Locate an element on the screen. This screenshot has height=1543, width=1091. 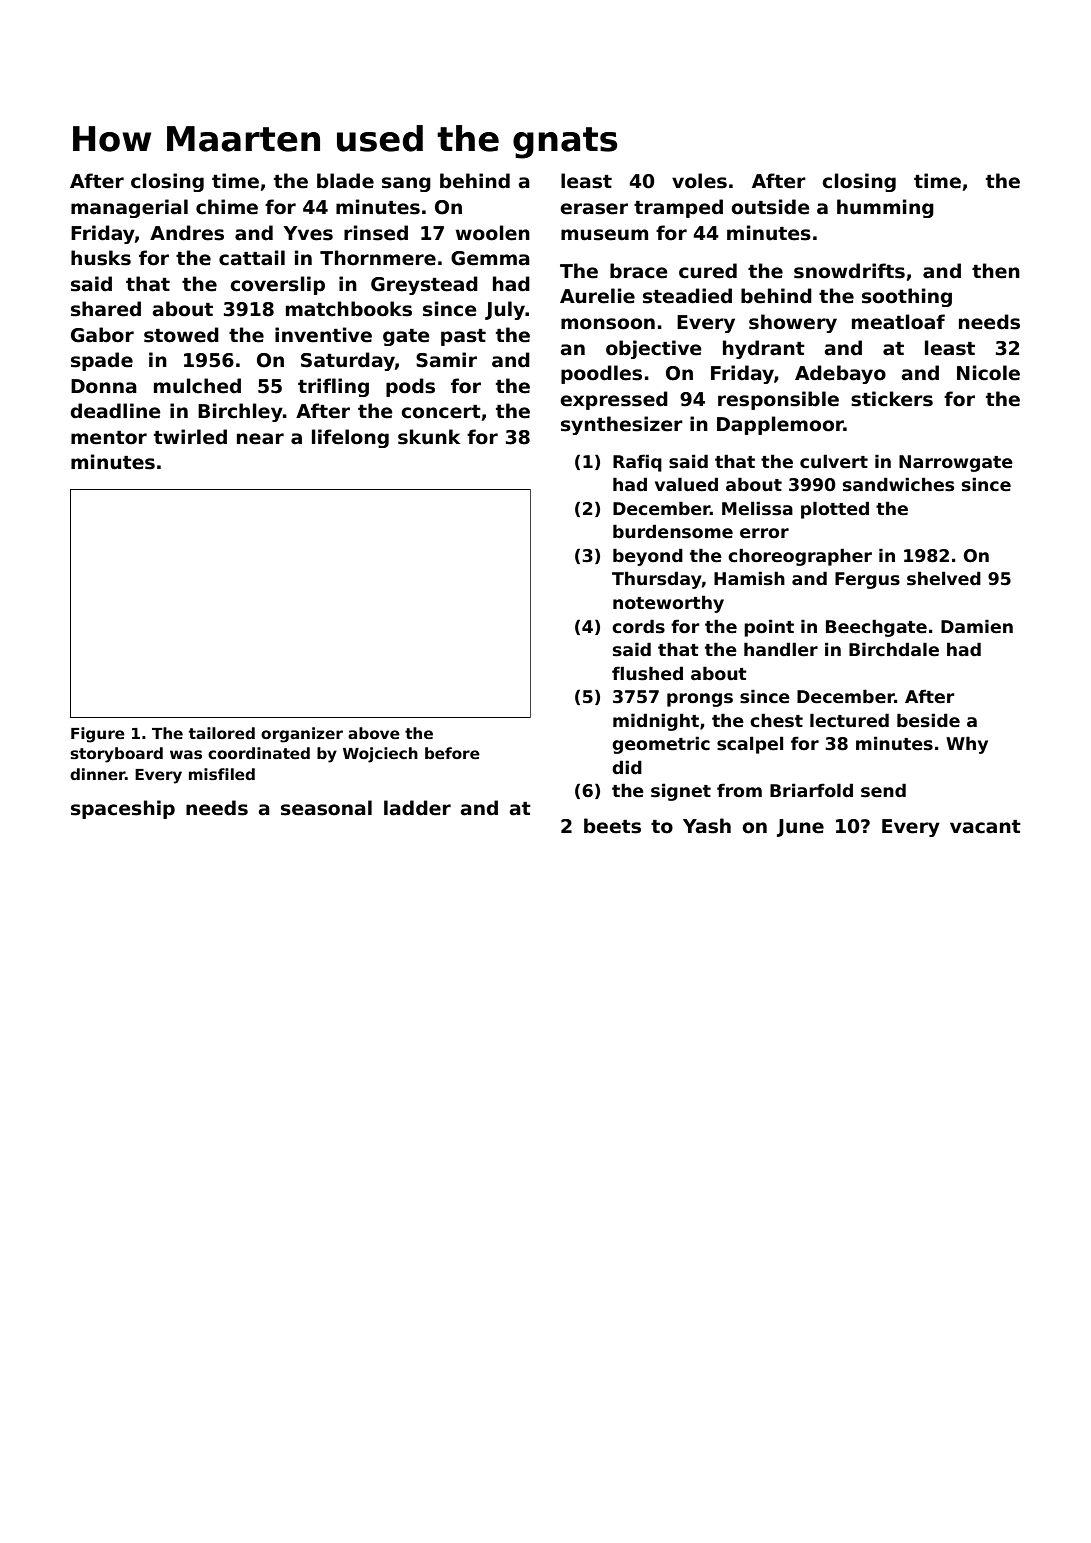
chest is located at coordinates (776, 720).
